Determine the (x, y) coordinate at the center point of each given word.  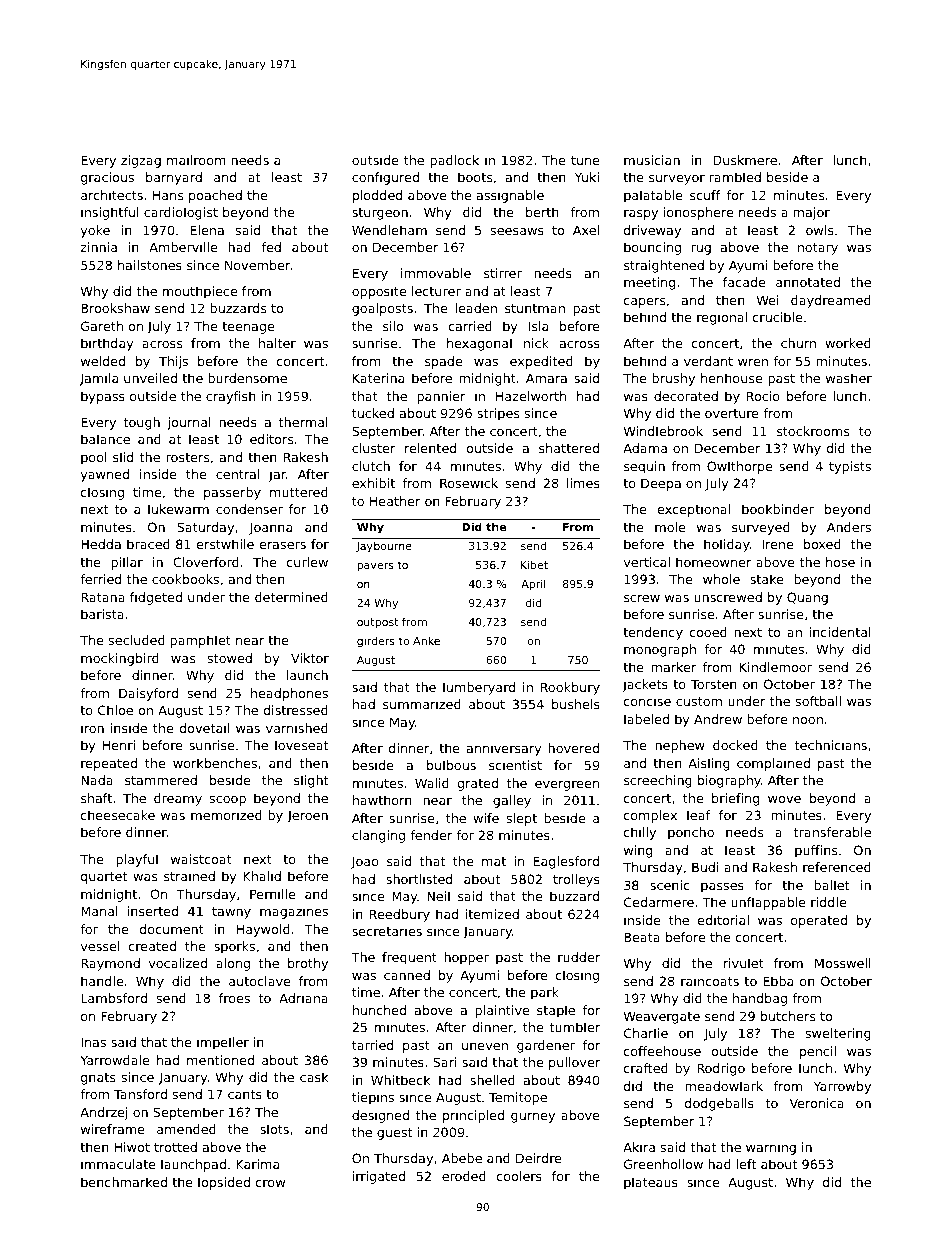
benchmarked (124, 1182)
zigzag (141, 161)
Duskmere (745, 160)
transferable (832, 832)
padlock (454, 161)
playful (137, 860)
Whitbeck (400, 1080)
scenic (669, 885)
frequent (409, 958)
